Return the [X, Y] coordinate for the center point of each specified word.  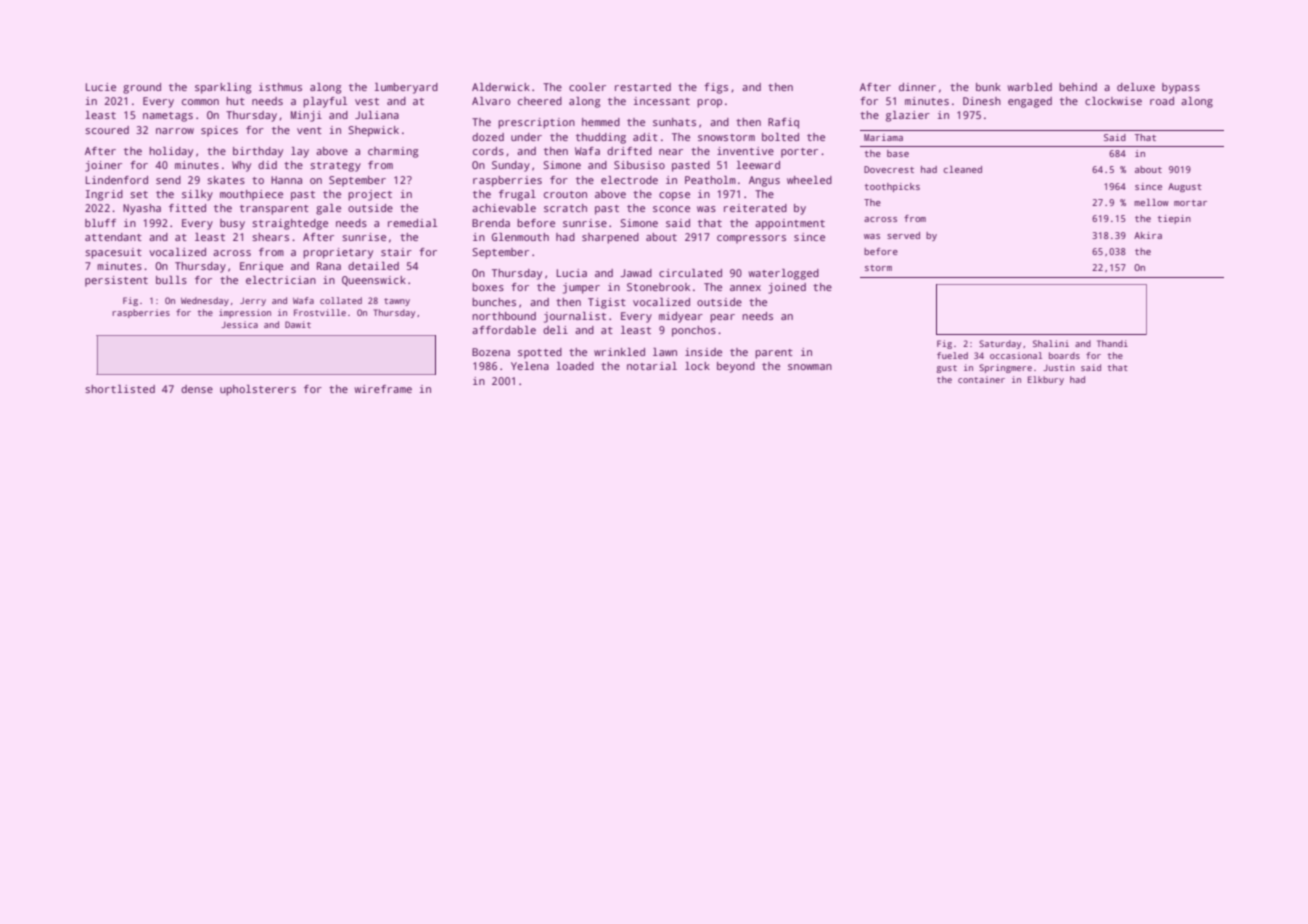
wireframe [383, 389]
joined [787, 288]
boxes [488, 287]
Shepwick [373, 131]
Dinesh [982, 101]
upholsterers [258, 390]
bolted [780, 137]
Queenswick [374, 281]
